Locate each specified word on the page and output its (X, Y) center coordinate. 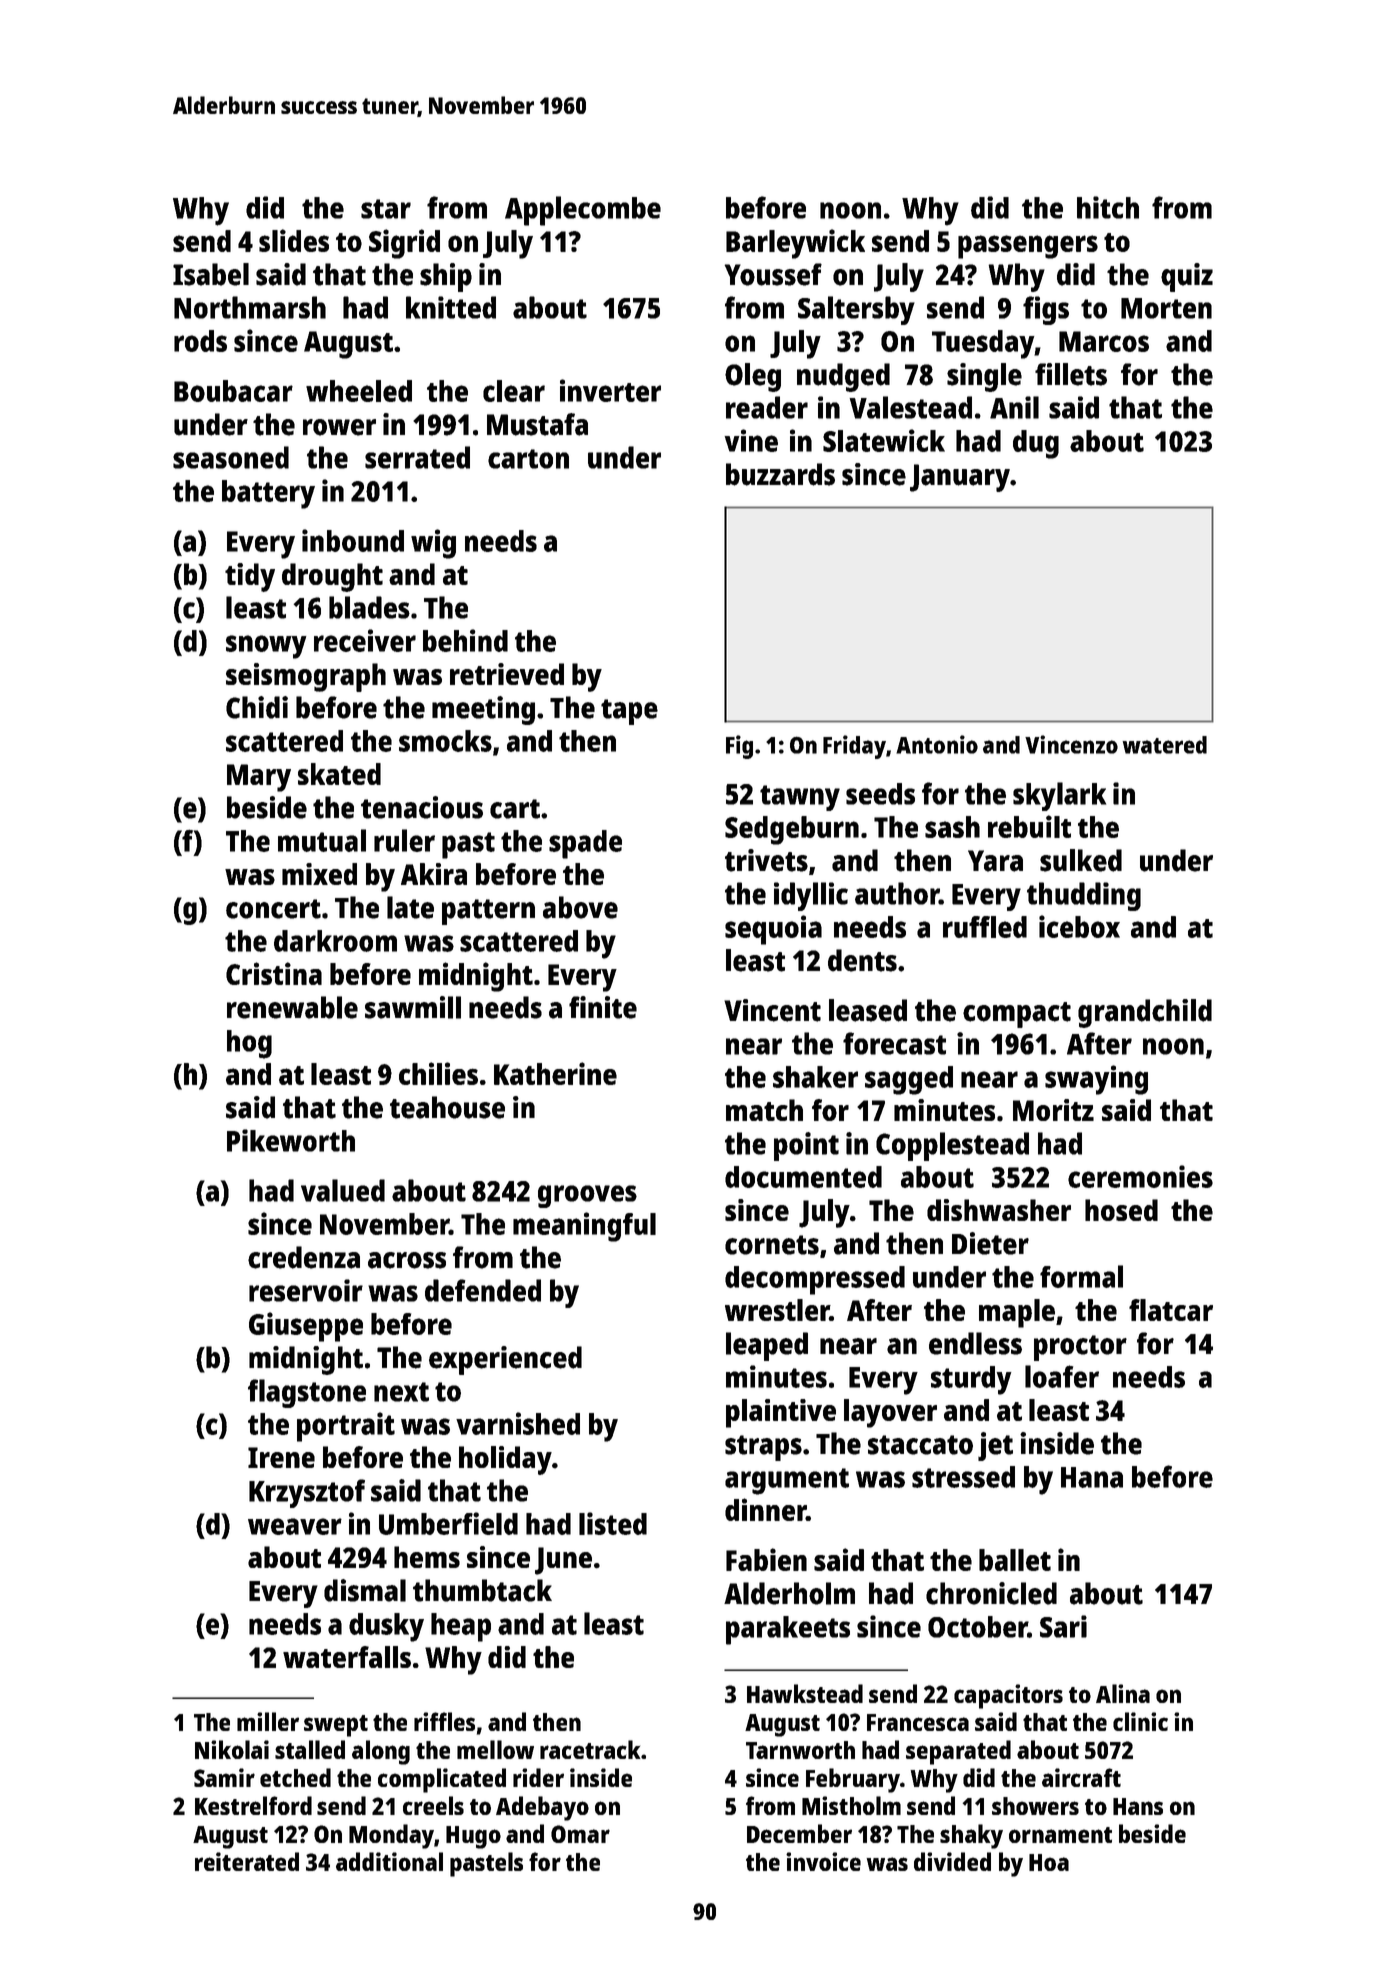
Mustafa (537, 424)
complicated (442, 1780)
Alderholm (789, 1593)
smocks (445, 741)
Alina (1123, 1693)
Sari (1063, 1626)
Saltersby (856, 310)
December (799, 1833)
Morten (1166, 308)
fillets (1071, 374)
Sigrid (404, 244)
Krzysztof (307, 1493)
